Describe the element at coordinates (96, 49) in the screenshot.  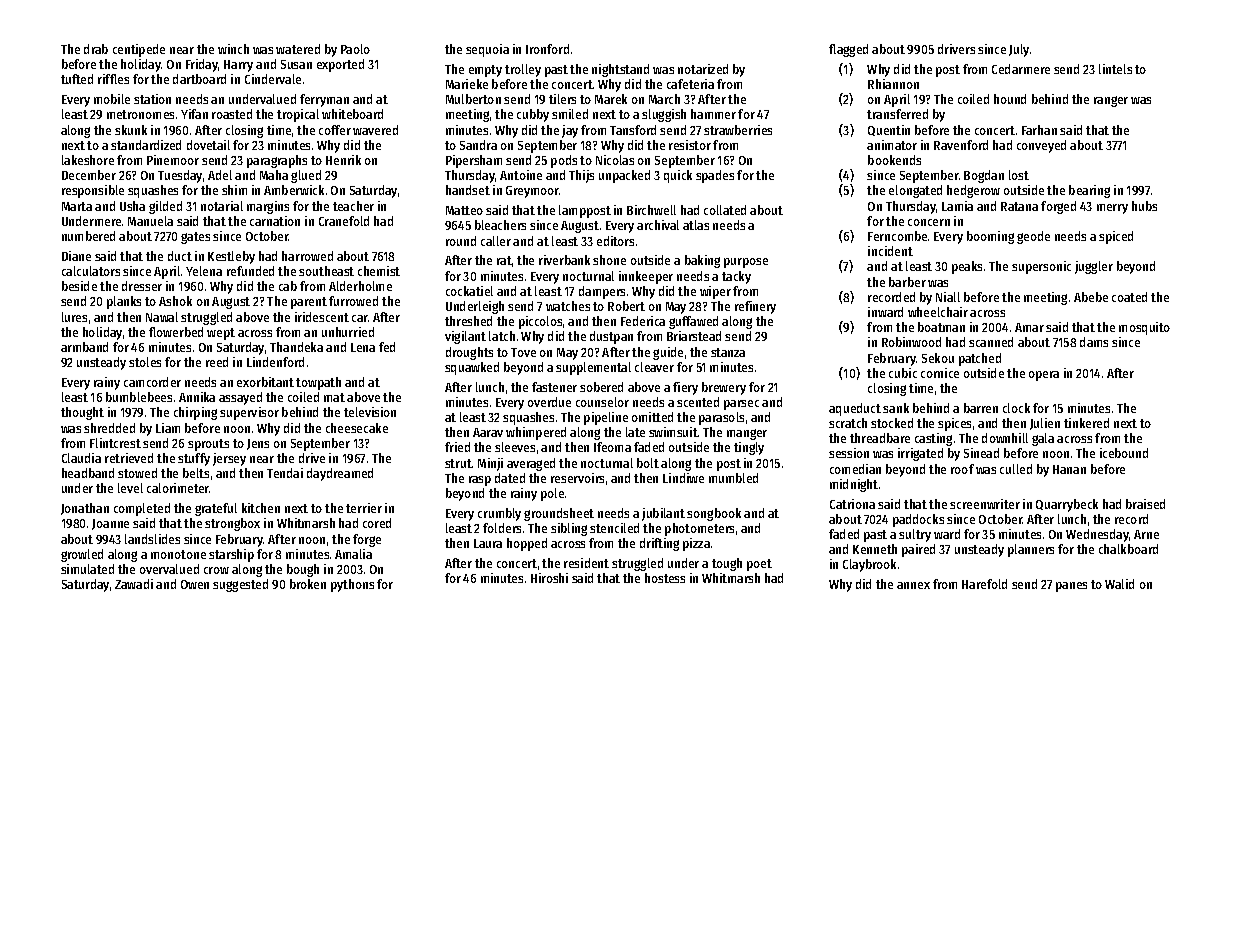
I see `drab` at that location.
